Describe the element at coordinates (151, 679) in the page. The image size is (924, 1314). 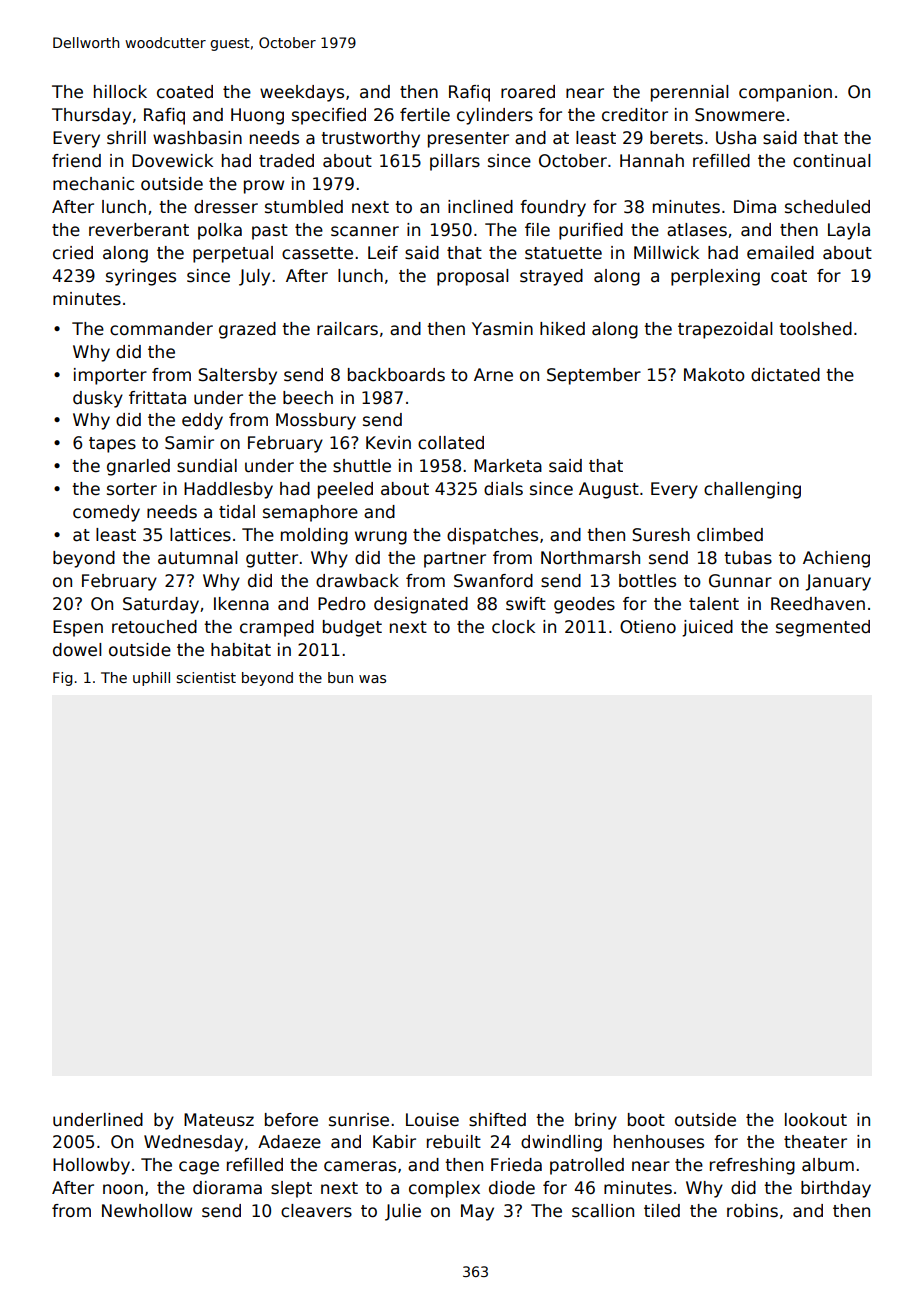
I see `uphill` at that location.
